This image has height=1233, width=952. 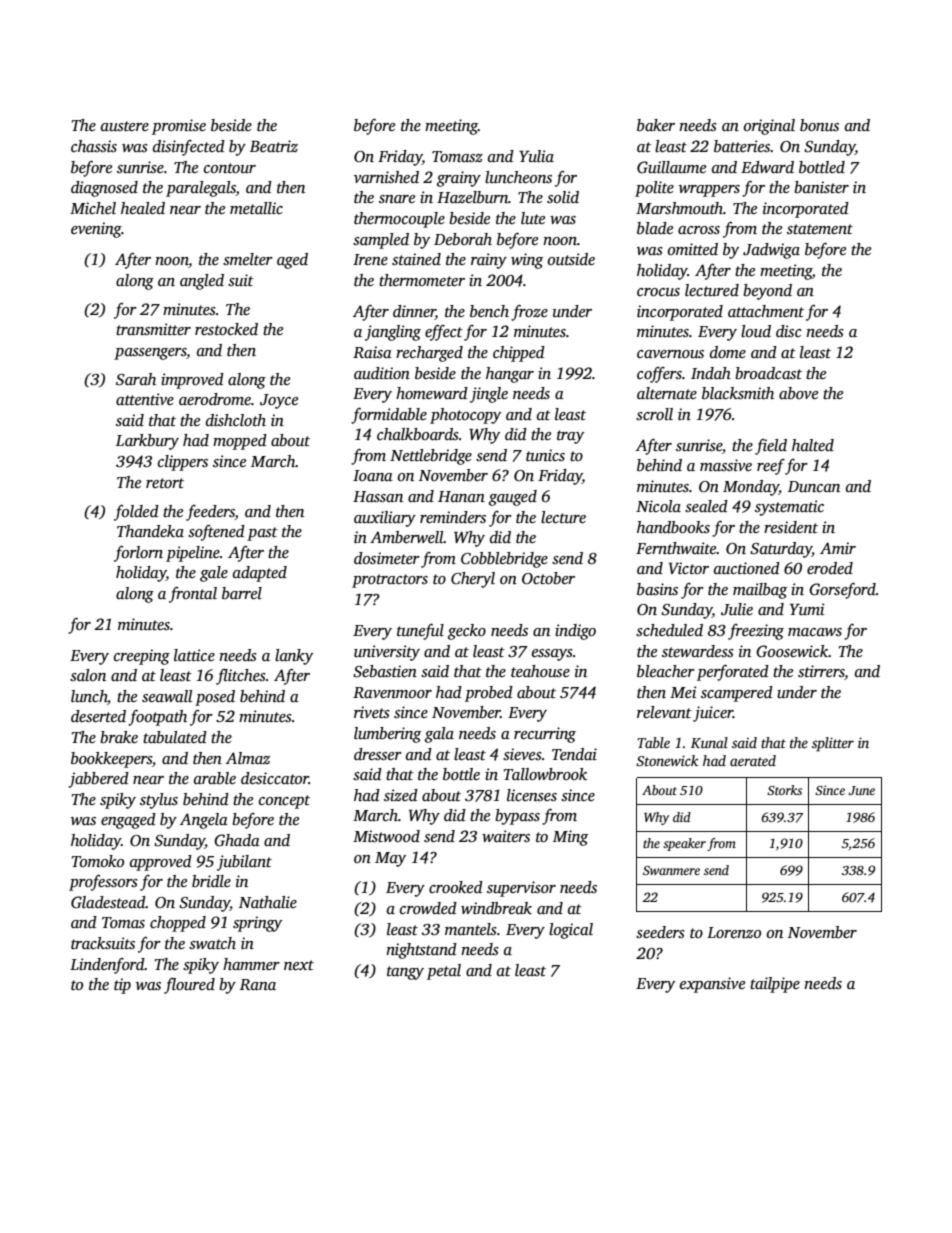 What do you see at coordinates (392, 692) in the image?
I see `Ravenmoor` at bounding box center [392, 692].
